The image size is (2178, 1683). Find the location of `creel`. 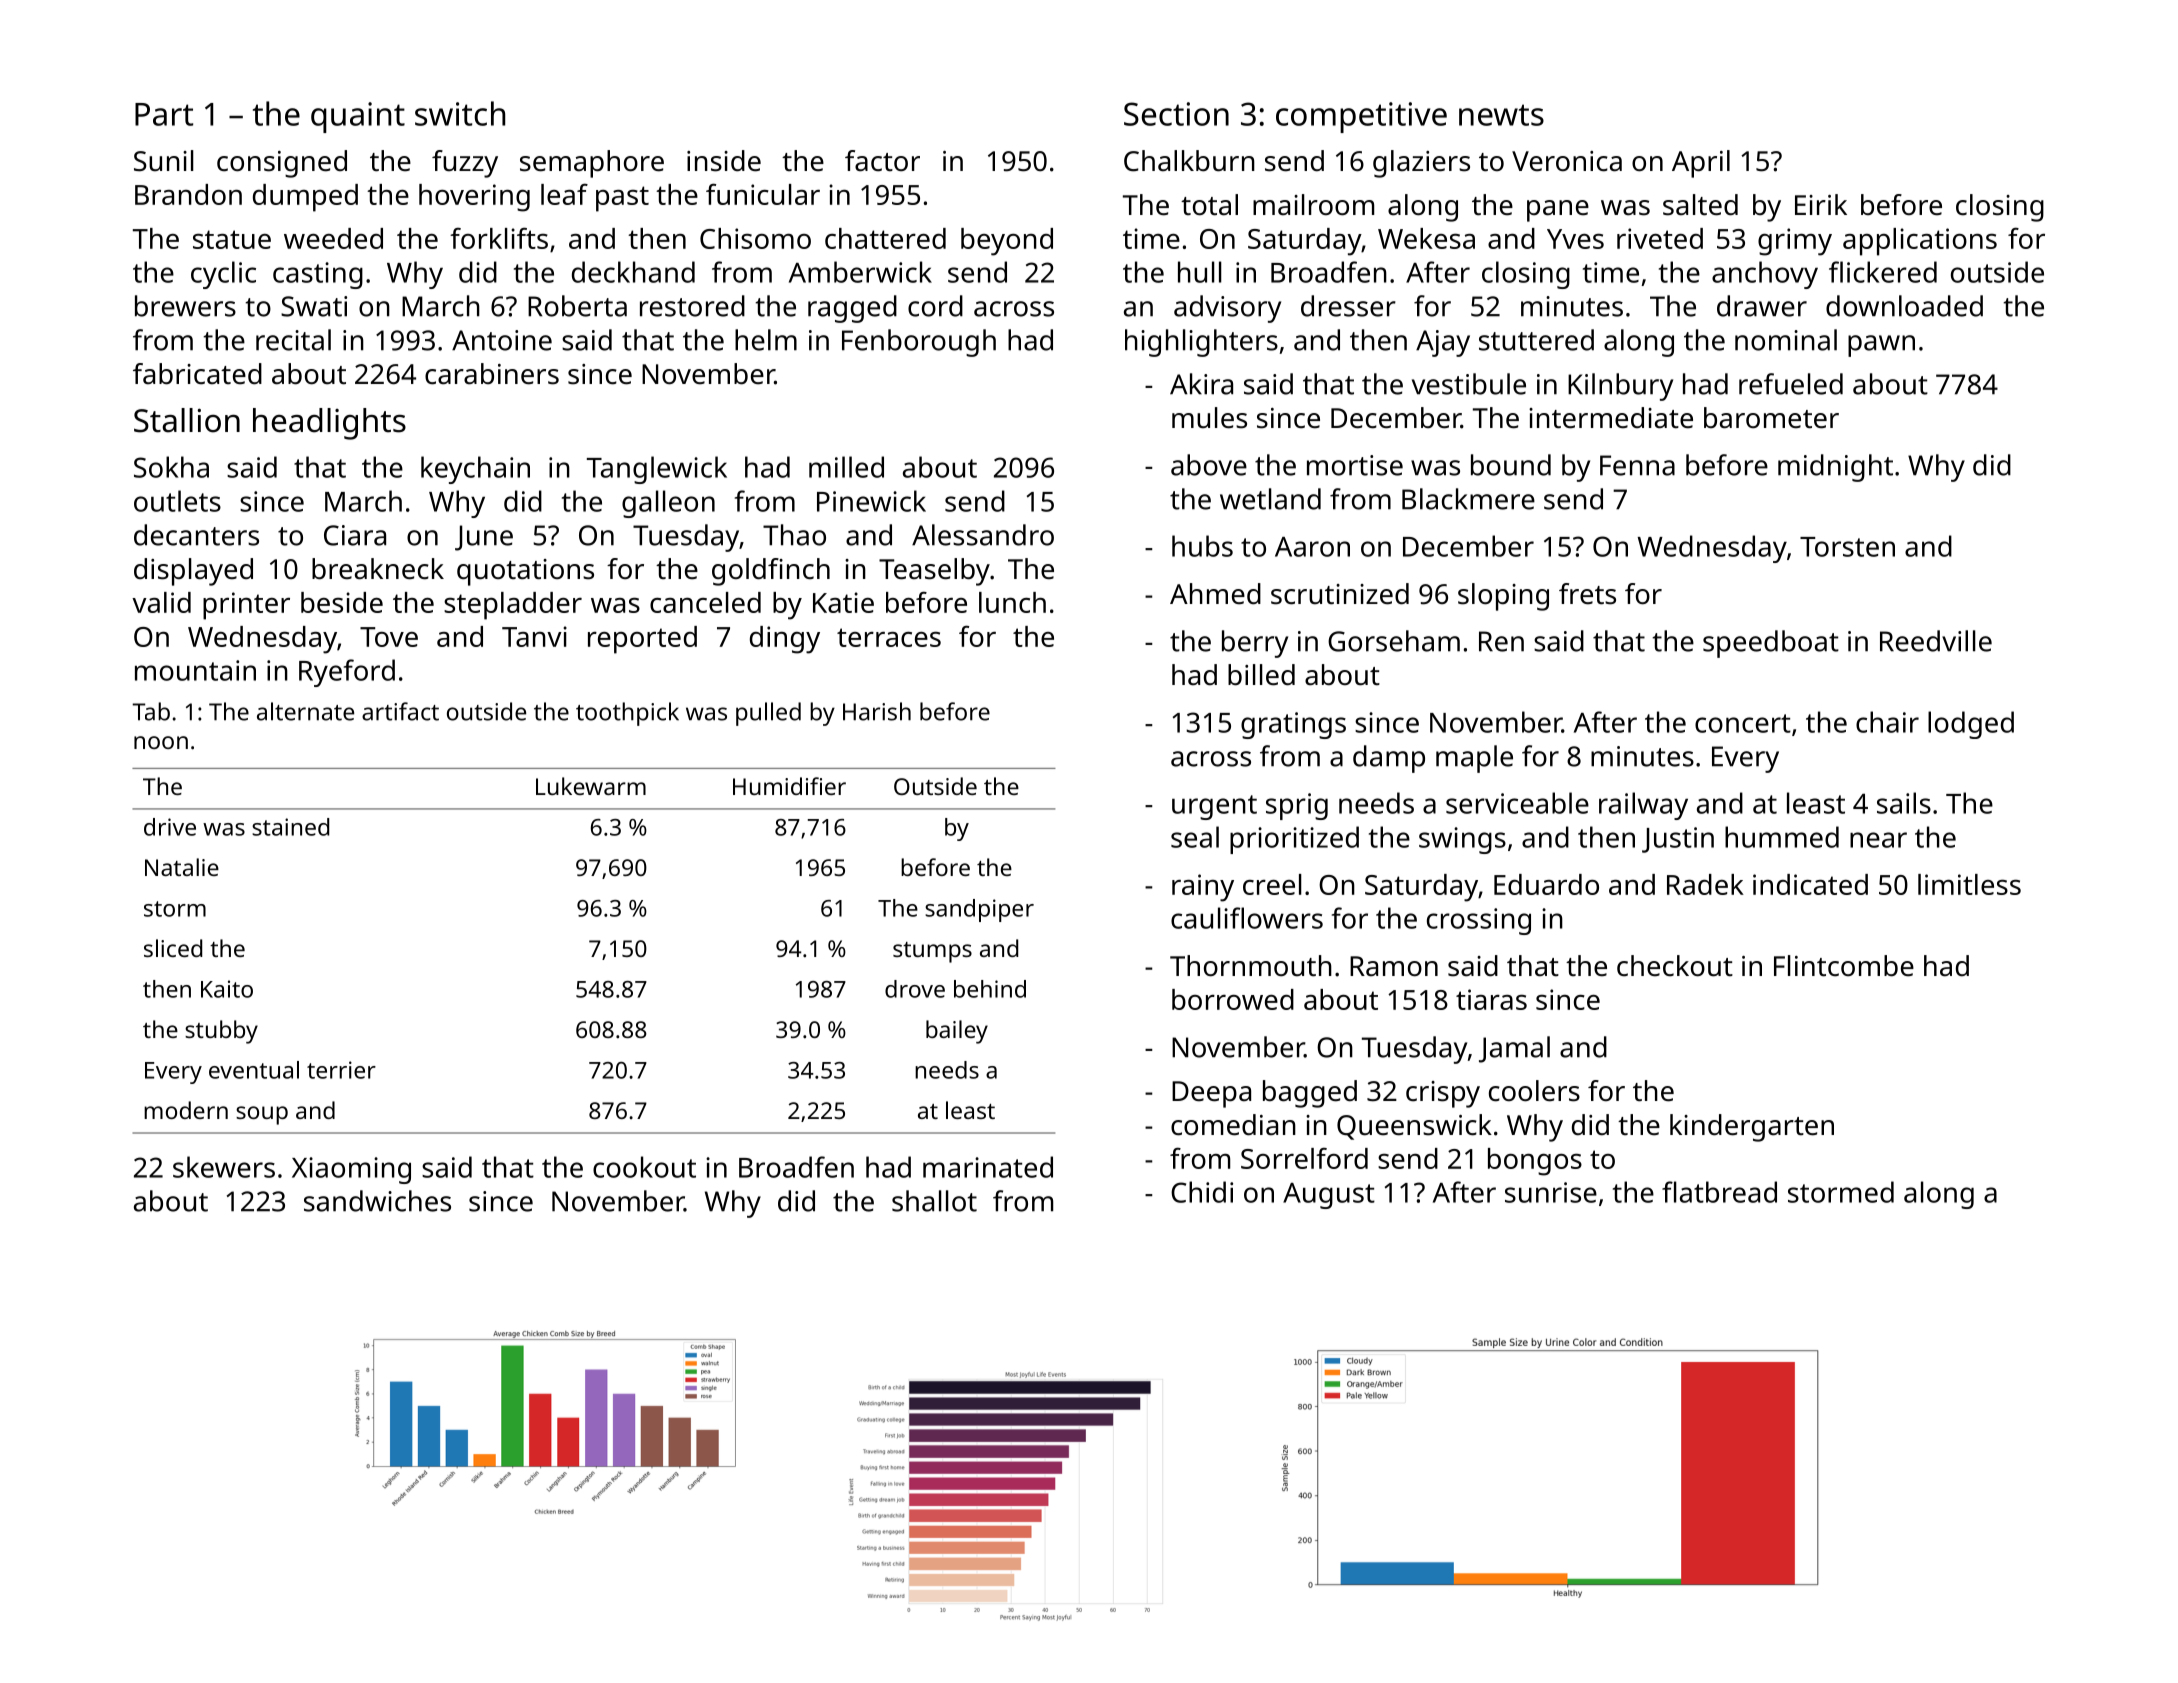

creel is located at coordinates (1272, 884).
